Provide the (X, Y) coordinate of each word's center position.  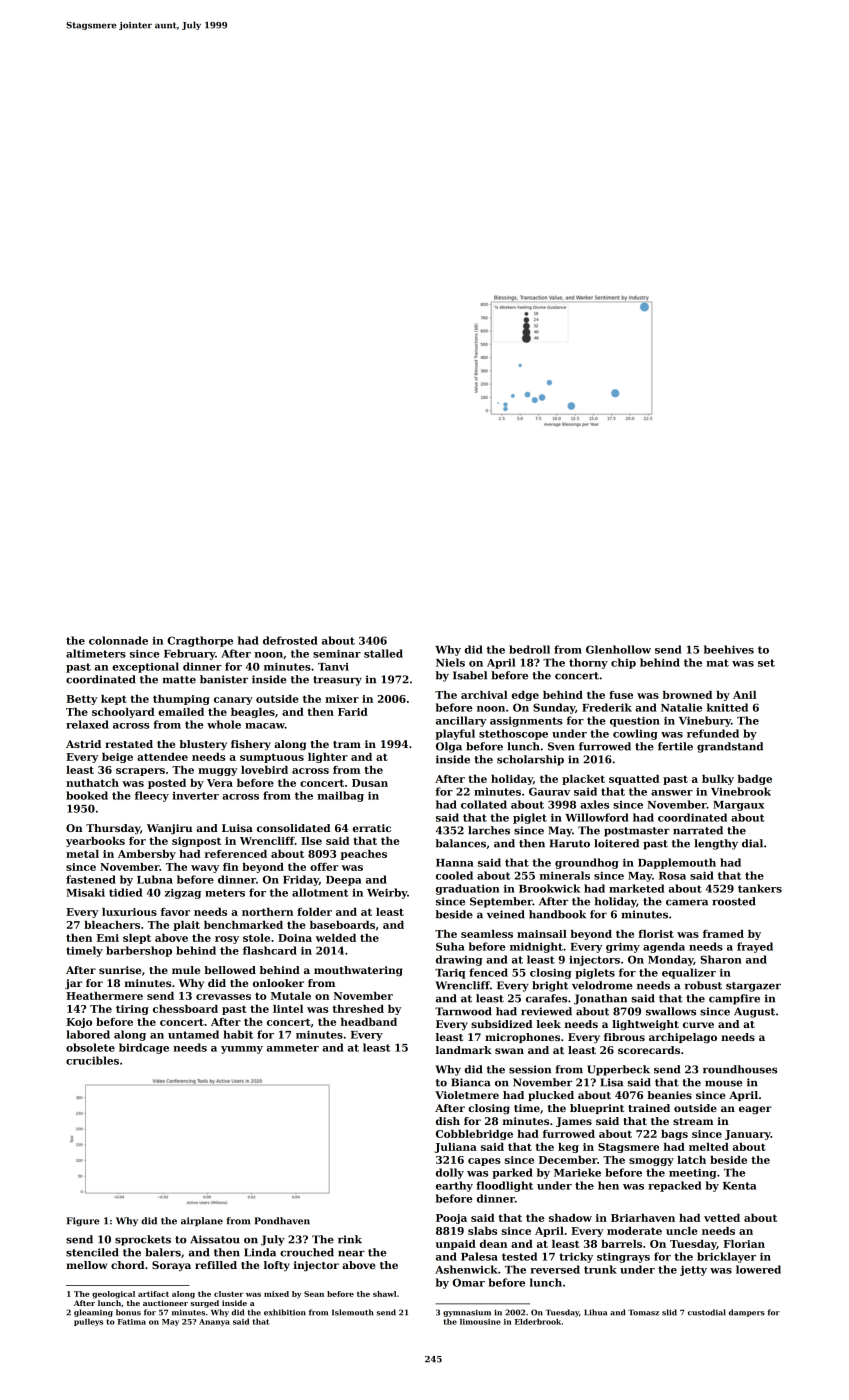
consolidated (293, 828)
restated (129, 744)
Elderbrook (538, 1322)
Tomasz (643, 1312)
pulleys (88, 1322)
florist (656, 934)
